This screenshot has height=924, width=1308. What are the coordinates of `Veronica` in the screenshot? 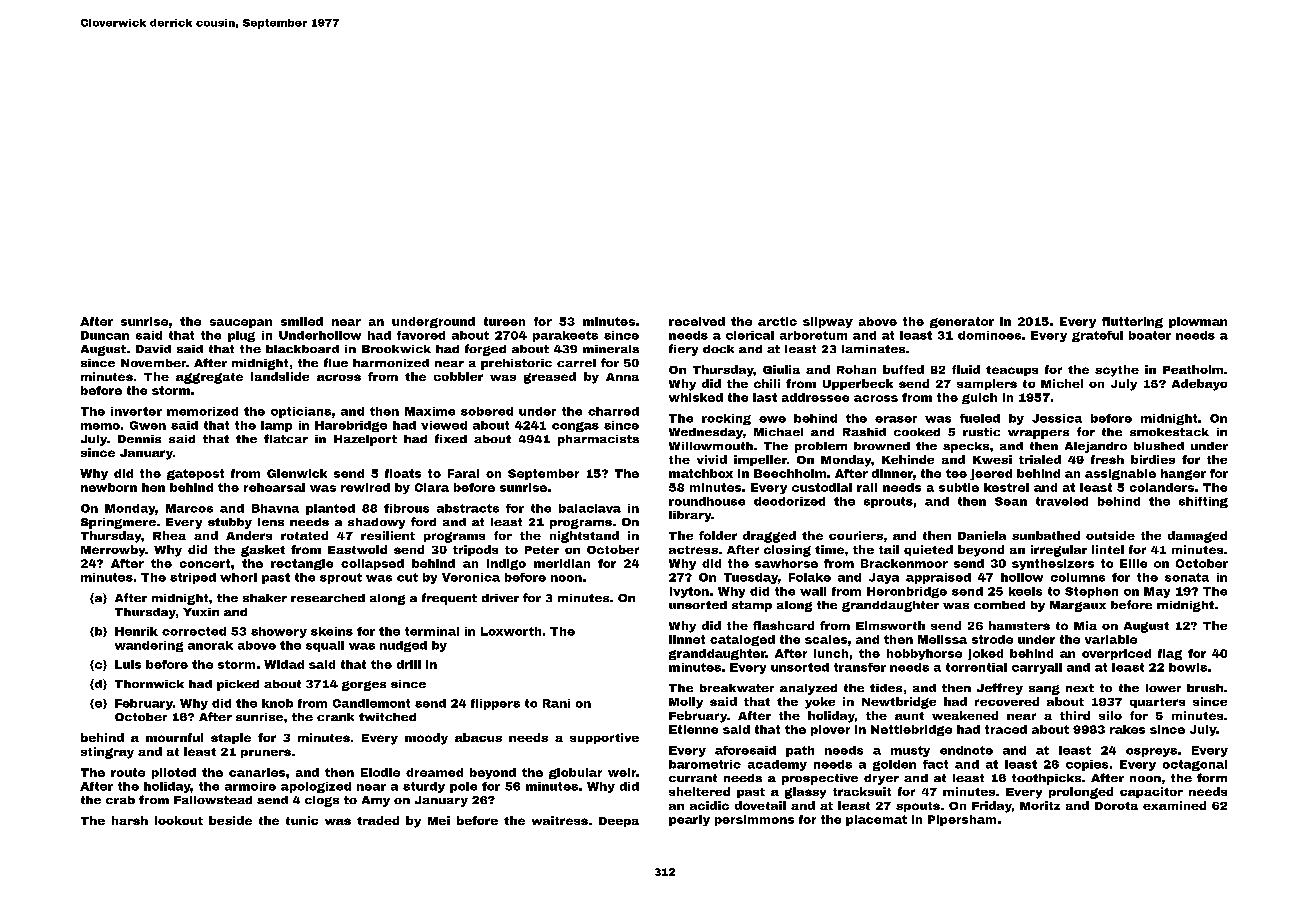 It's located at (471, 577).
